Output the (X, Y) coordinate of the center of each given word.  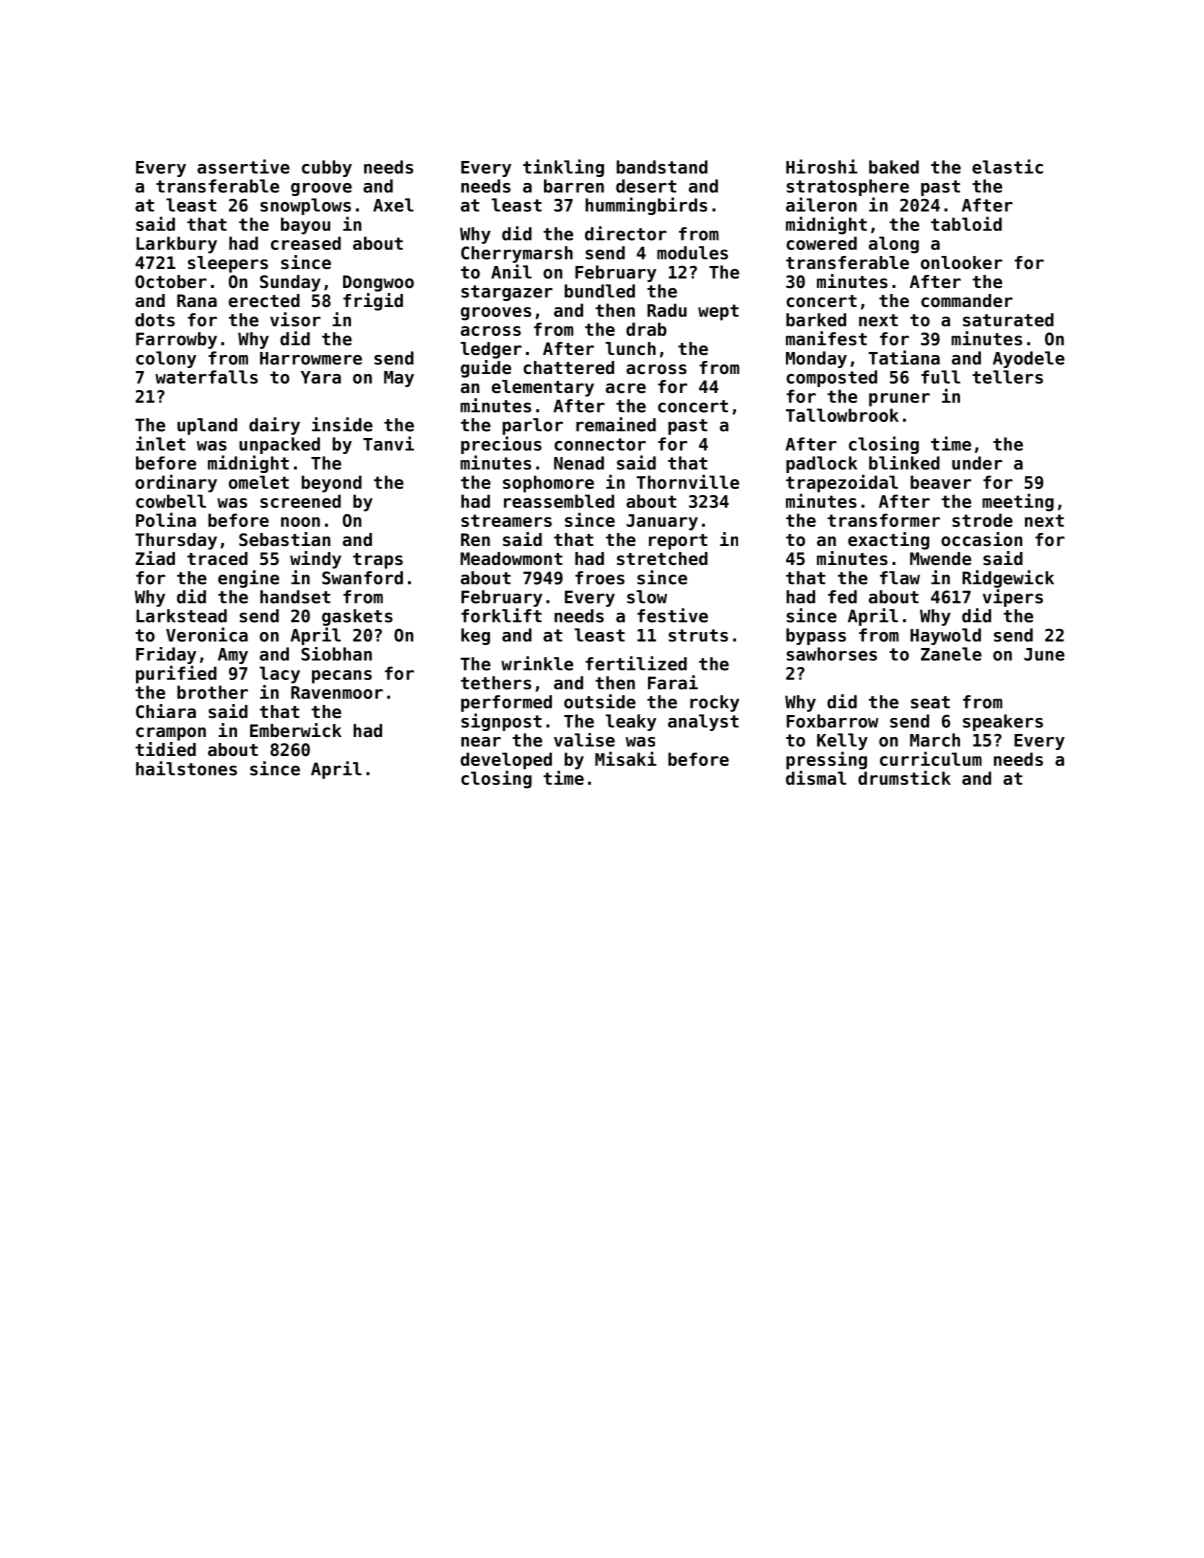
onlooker (961, 262)
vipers (1013, 598)
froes (600, 578)
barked (816, 320)
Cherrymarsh (517, 254)
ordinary (176, 483)
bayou (305, 226)
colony (166, 359)
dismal (816, 777)
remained (616, 424)
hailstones (186, 768)
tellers (1007, 377)
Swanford (362, 578)
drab (646, 329)
